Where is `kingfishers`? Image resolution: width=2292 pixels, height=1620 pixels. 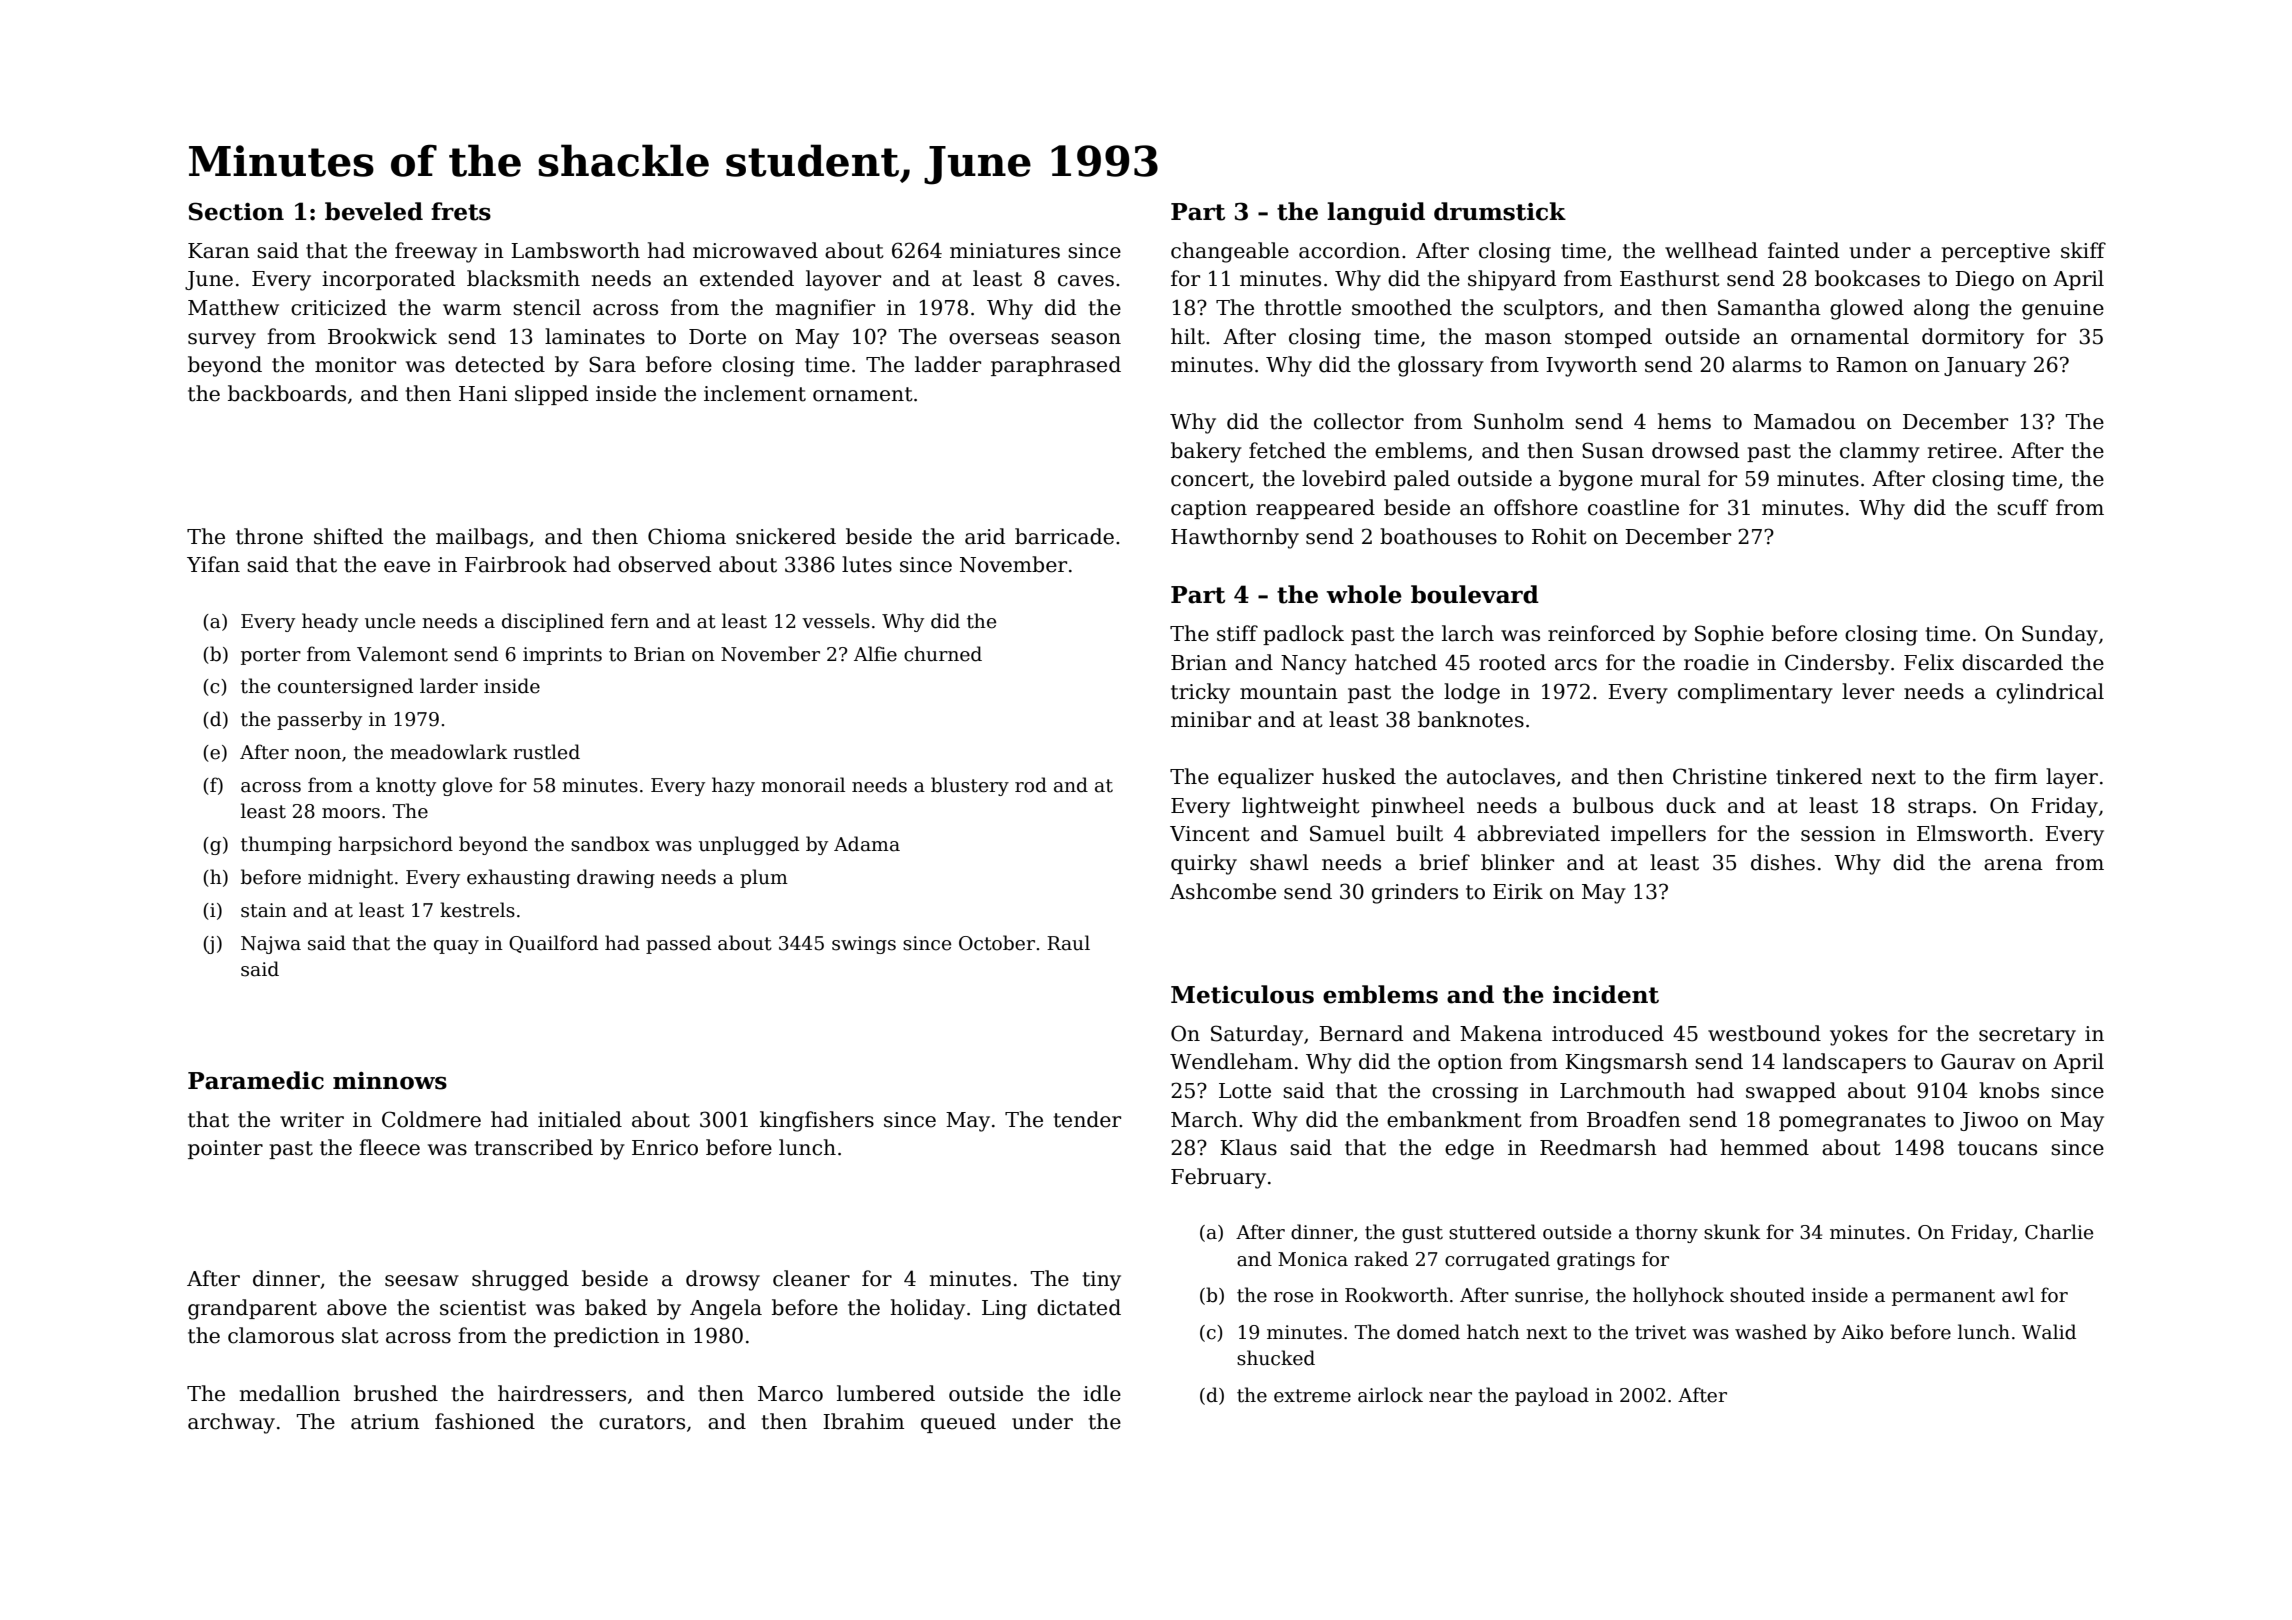
kingfishers is located at coordinates (817, 1121).
